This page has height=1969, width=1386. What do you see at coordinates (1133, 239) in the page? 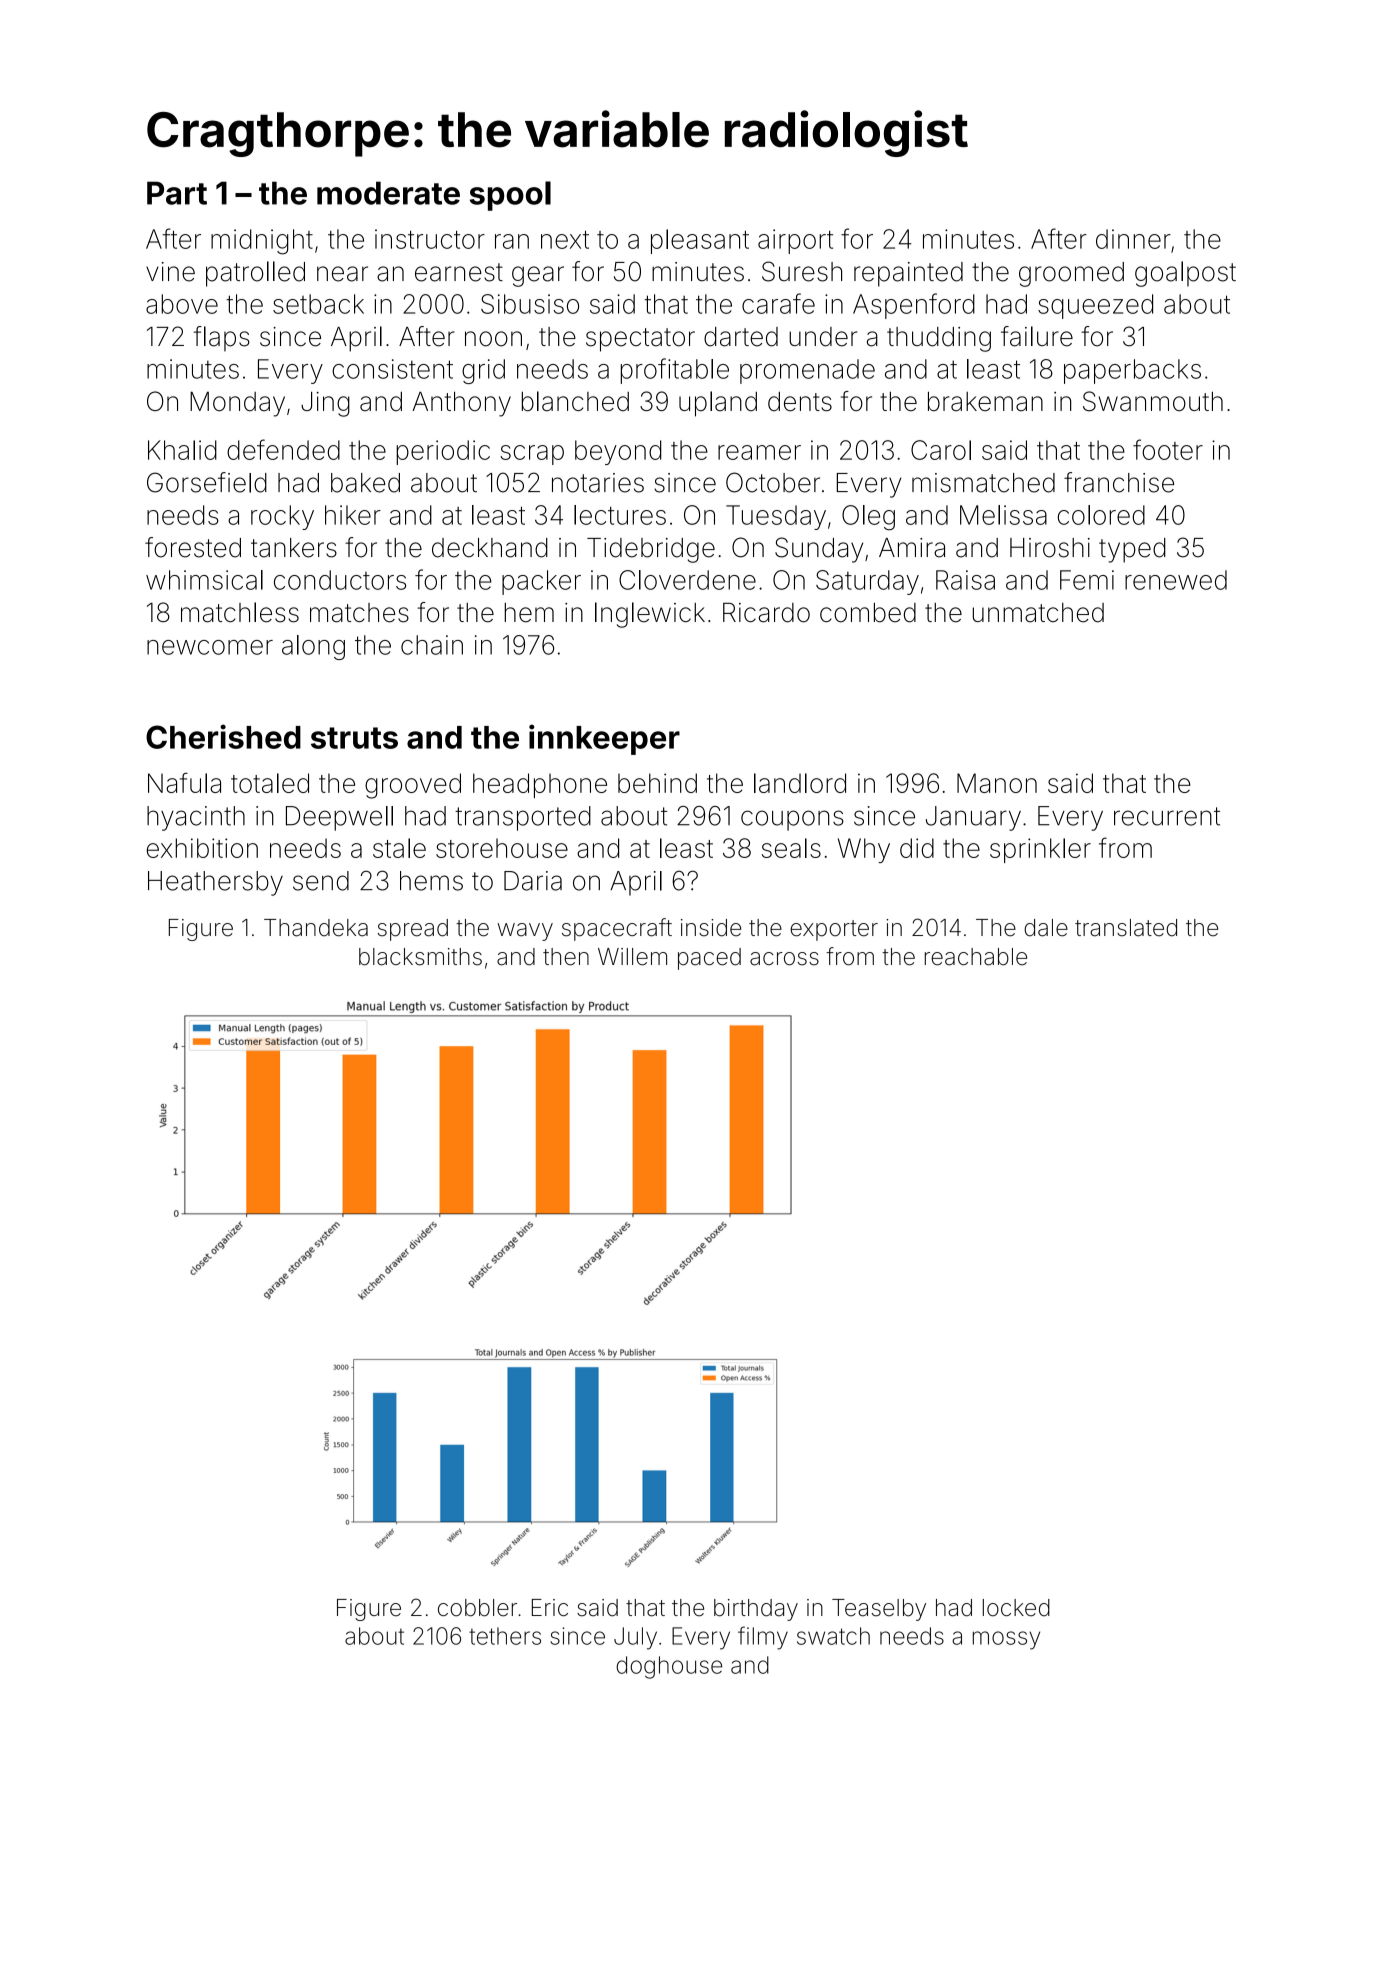
I see `dinner` at bounding box center [1133, 239].
